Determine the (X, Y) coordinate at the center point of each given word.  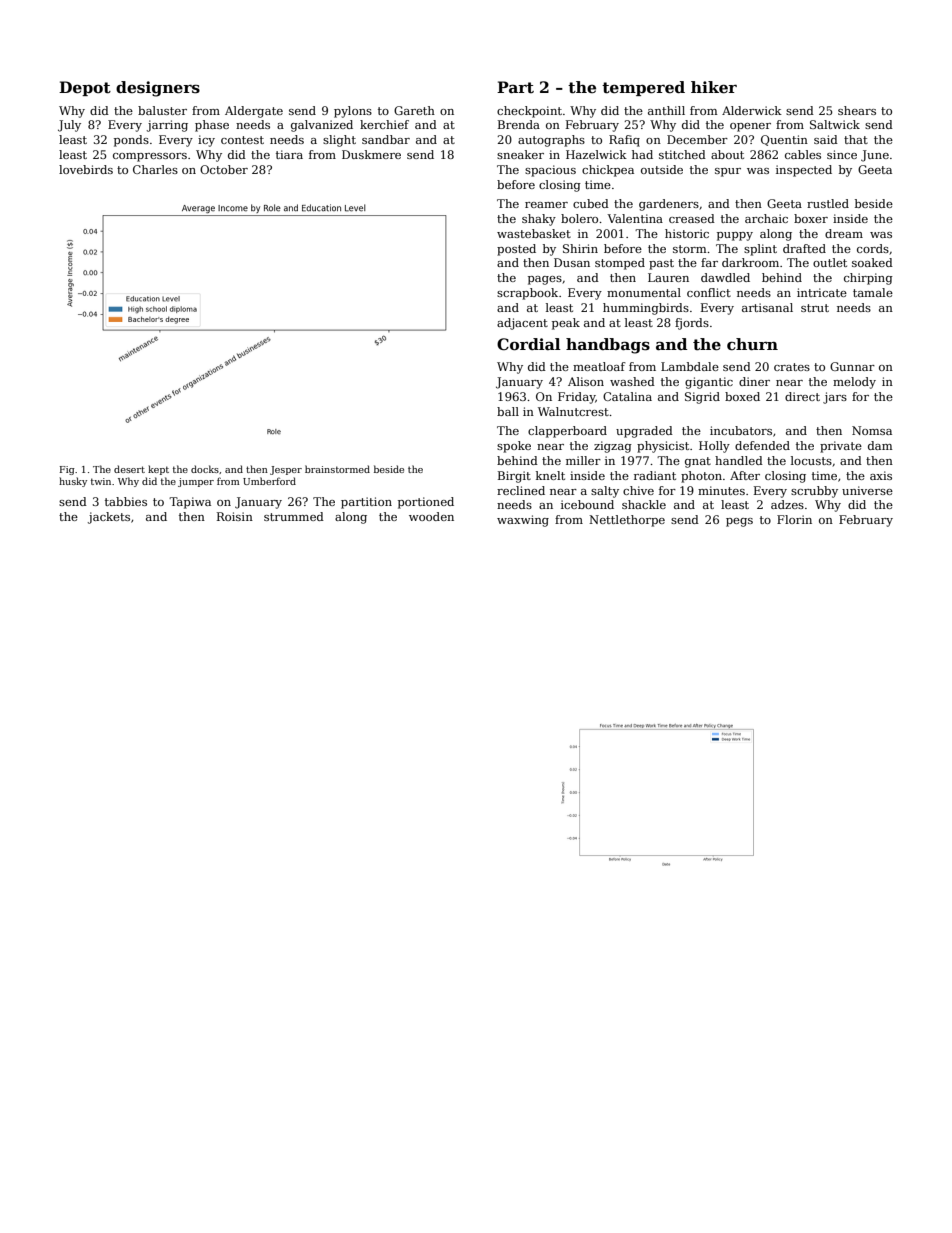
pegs (739, 522)
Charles (155, 169)
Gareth (414, 110)
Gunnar (852, 366)
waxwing (523, 521)
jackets (109, 518)
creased (692, 218)
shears (857, 110)
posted (516, 250)
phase (212, 126)
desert (129, 469)
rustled (828, 203)
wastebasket (534, 233)
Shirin (580, 248)
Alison (586, 381)
